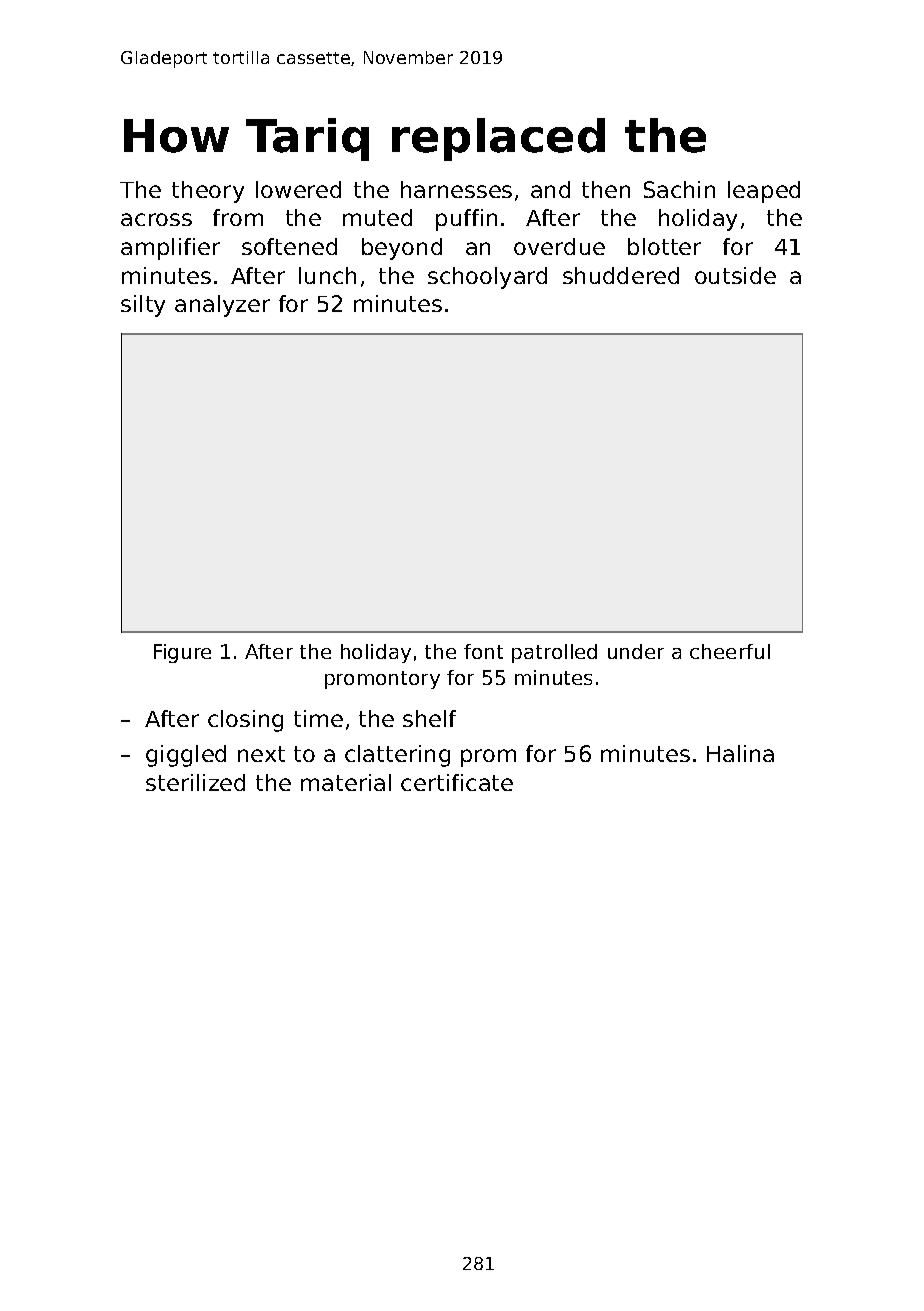  I want to click on patrolled, so click(554, 653).
